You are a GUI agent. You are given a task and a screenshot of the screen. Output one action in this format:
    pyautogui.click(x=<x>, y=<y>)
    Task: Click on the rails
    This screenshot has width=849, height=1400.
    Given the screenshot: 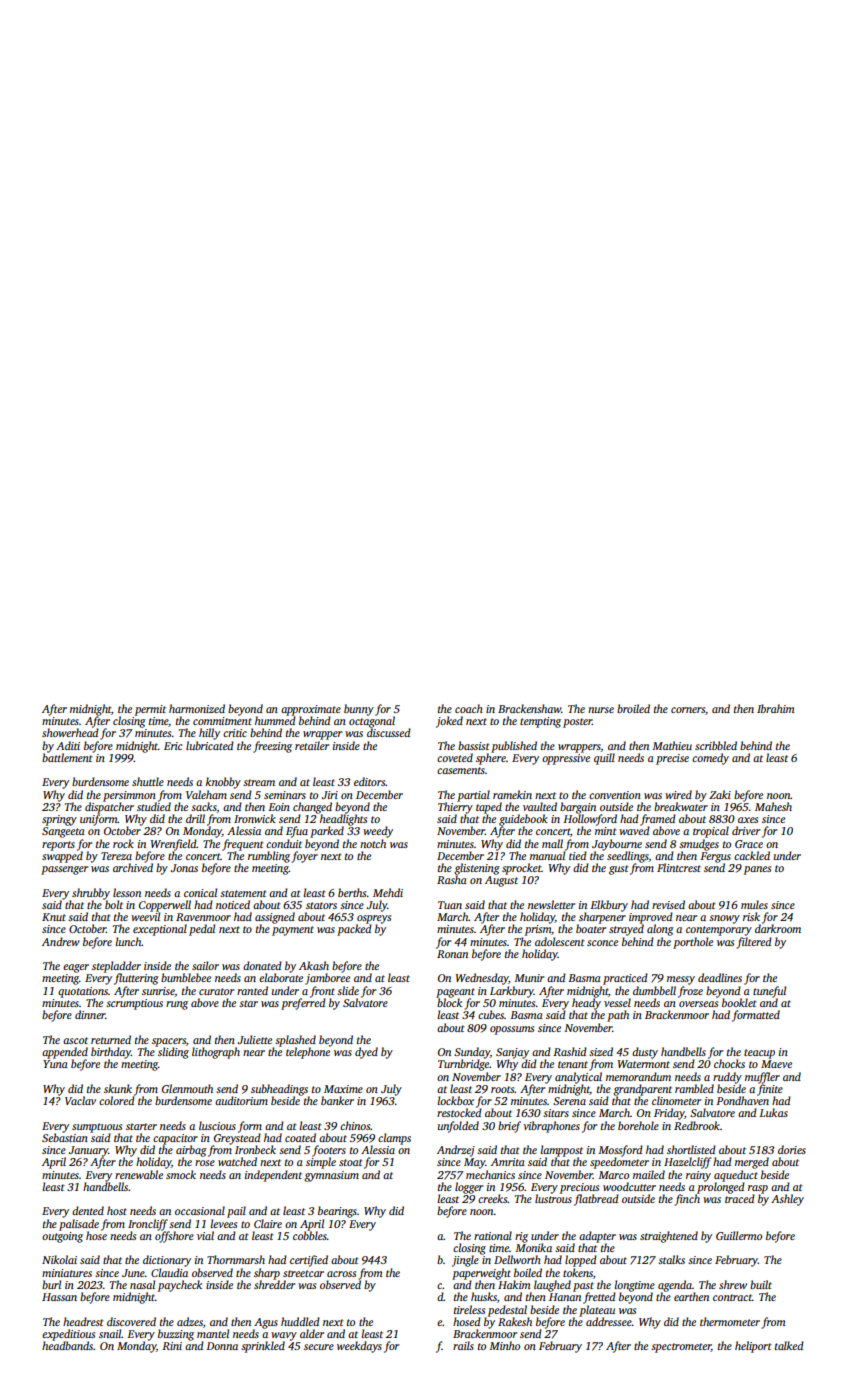 What is the action you would take?
    pyautogui.click(x=463, y=1345)
